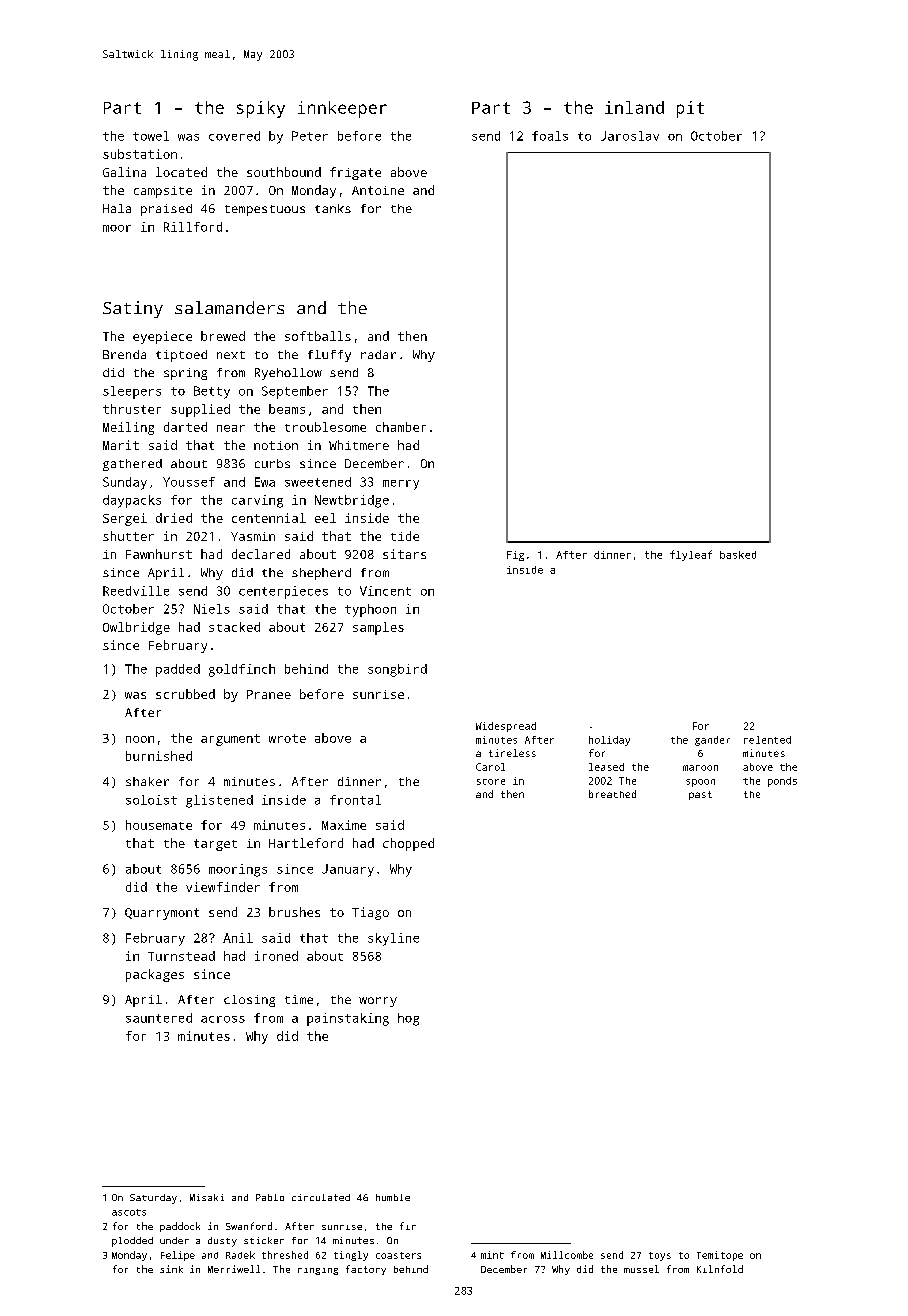 This image has width=908, height=1316. What do you see at coordinates (738, 555) in the image?
I see `basked` at bounding box center [738, 555].
